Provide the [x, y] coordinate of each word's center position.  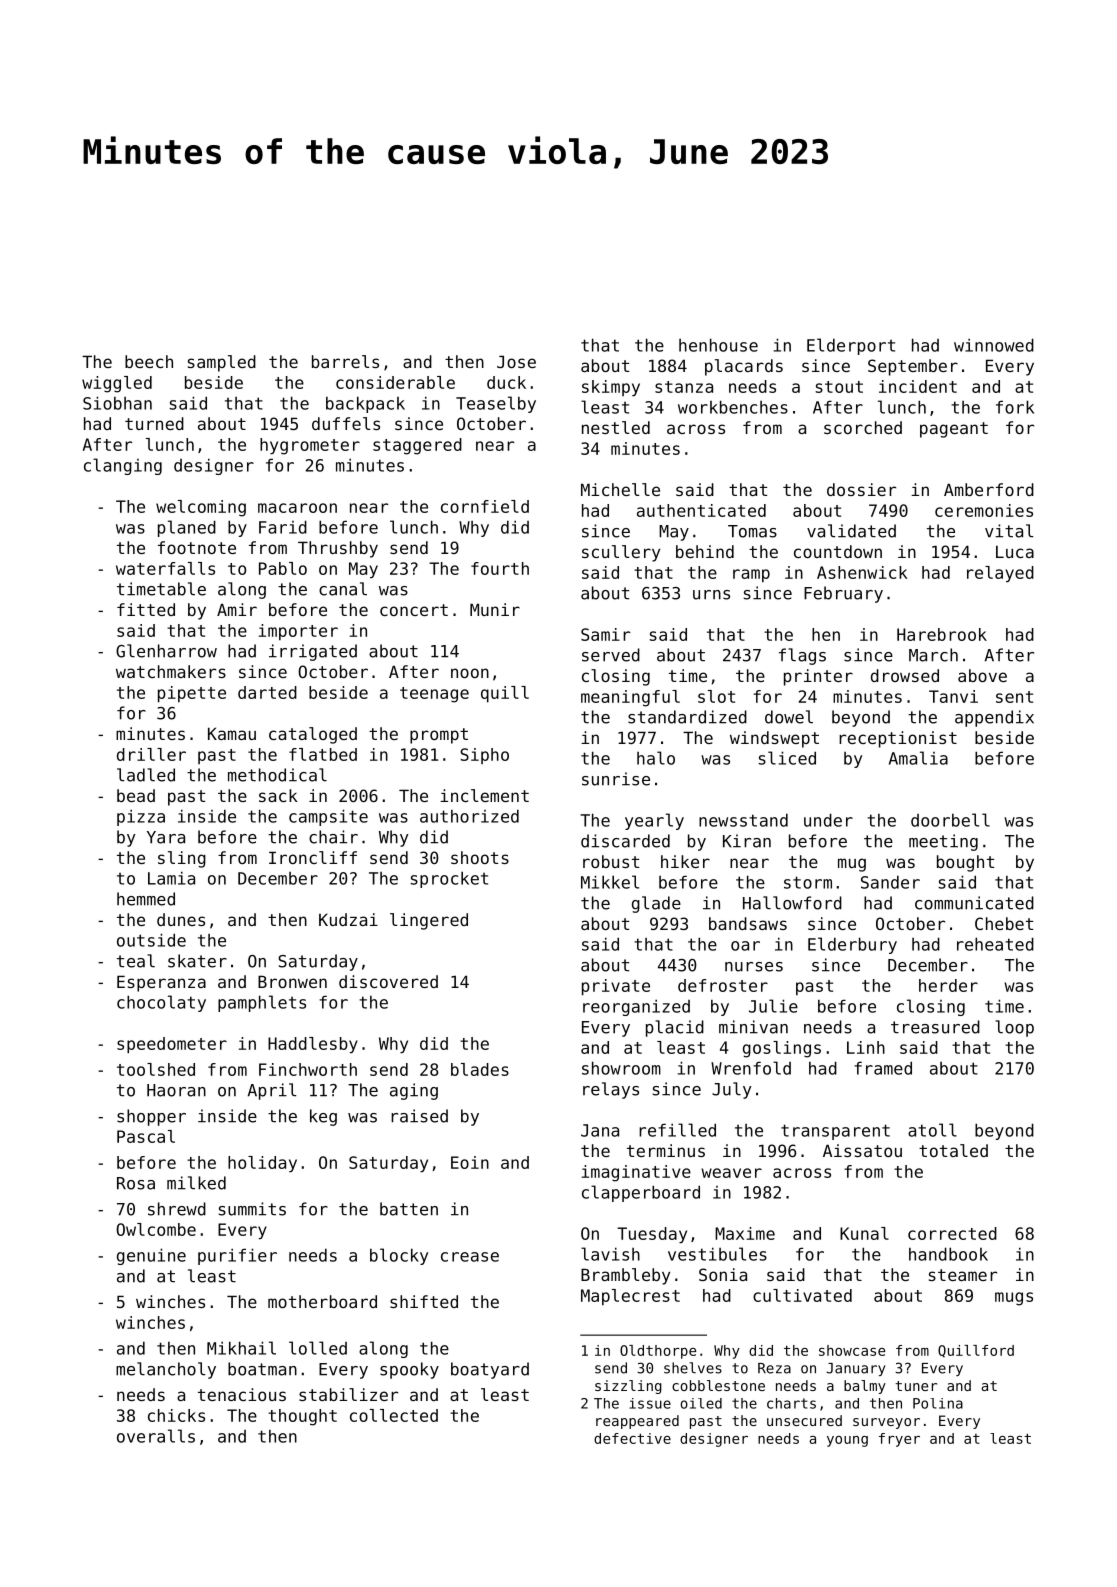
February [843, 594]
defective [632, 1438]
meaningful [630, 698]
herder [948, 985]
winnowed [994, 345]
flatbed [323, 754]
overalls [156, 1436]
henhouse [718, 345]
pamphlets [262, 1003]
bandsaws [748, 923]
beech [149, 361]
